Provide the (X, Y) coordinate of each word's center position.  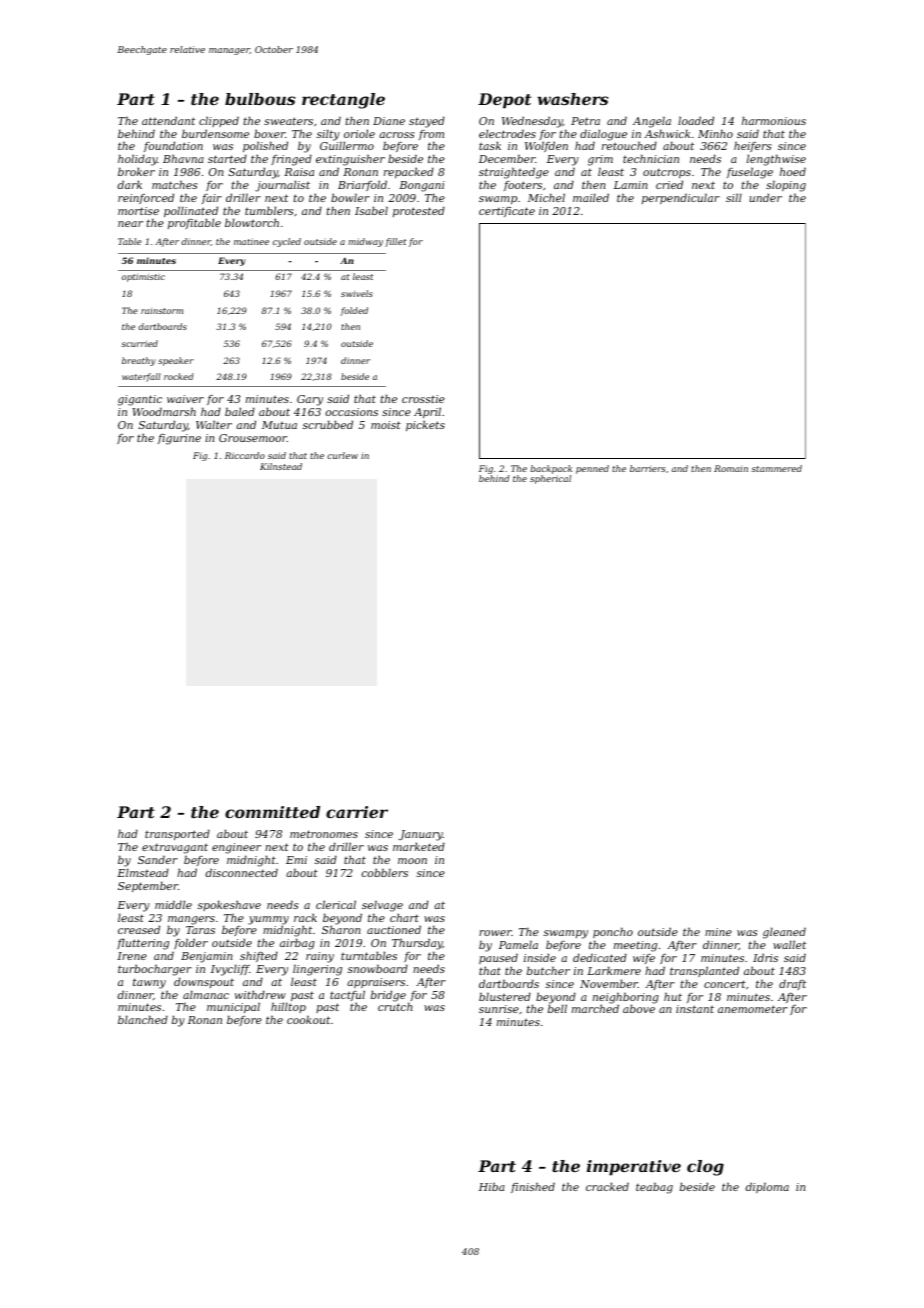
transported (177, 834)
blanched (143, 1019)
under (765, 197)
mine (718, 932)
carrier (357, 812)
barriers (647, 468)
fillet (395, 242)
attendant (168, 120)
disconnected (242, 872)
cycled (287, 242)
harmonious (774, 120)
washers (573, 99)
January (420, 835)
